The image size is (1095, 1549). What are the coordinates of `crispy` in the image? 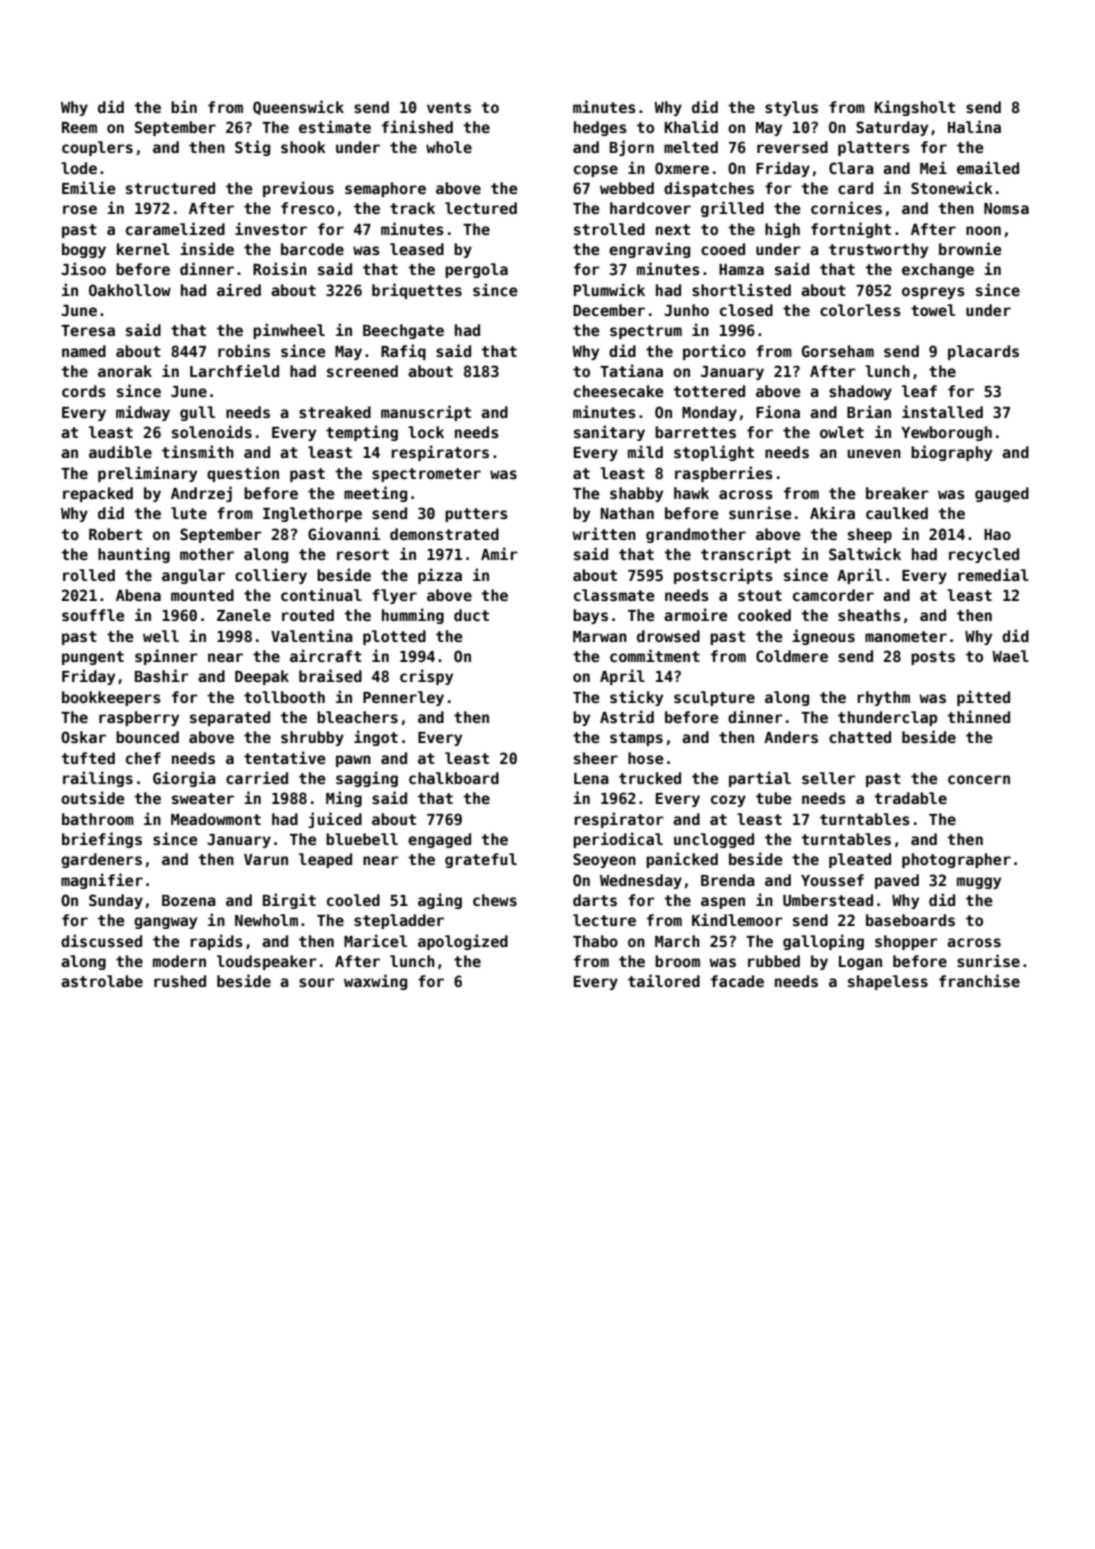 It's located at (426, 677).
